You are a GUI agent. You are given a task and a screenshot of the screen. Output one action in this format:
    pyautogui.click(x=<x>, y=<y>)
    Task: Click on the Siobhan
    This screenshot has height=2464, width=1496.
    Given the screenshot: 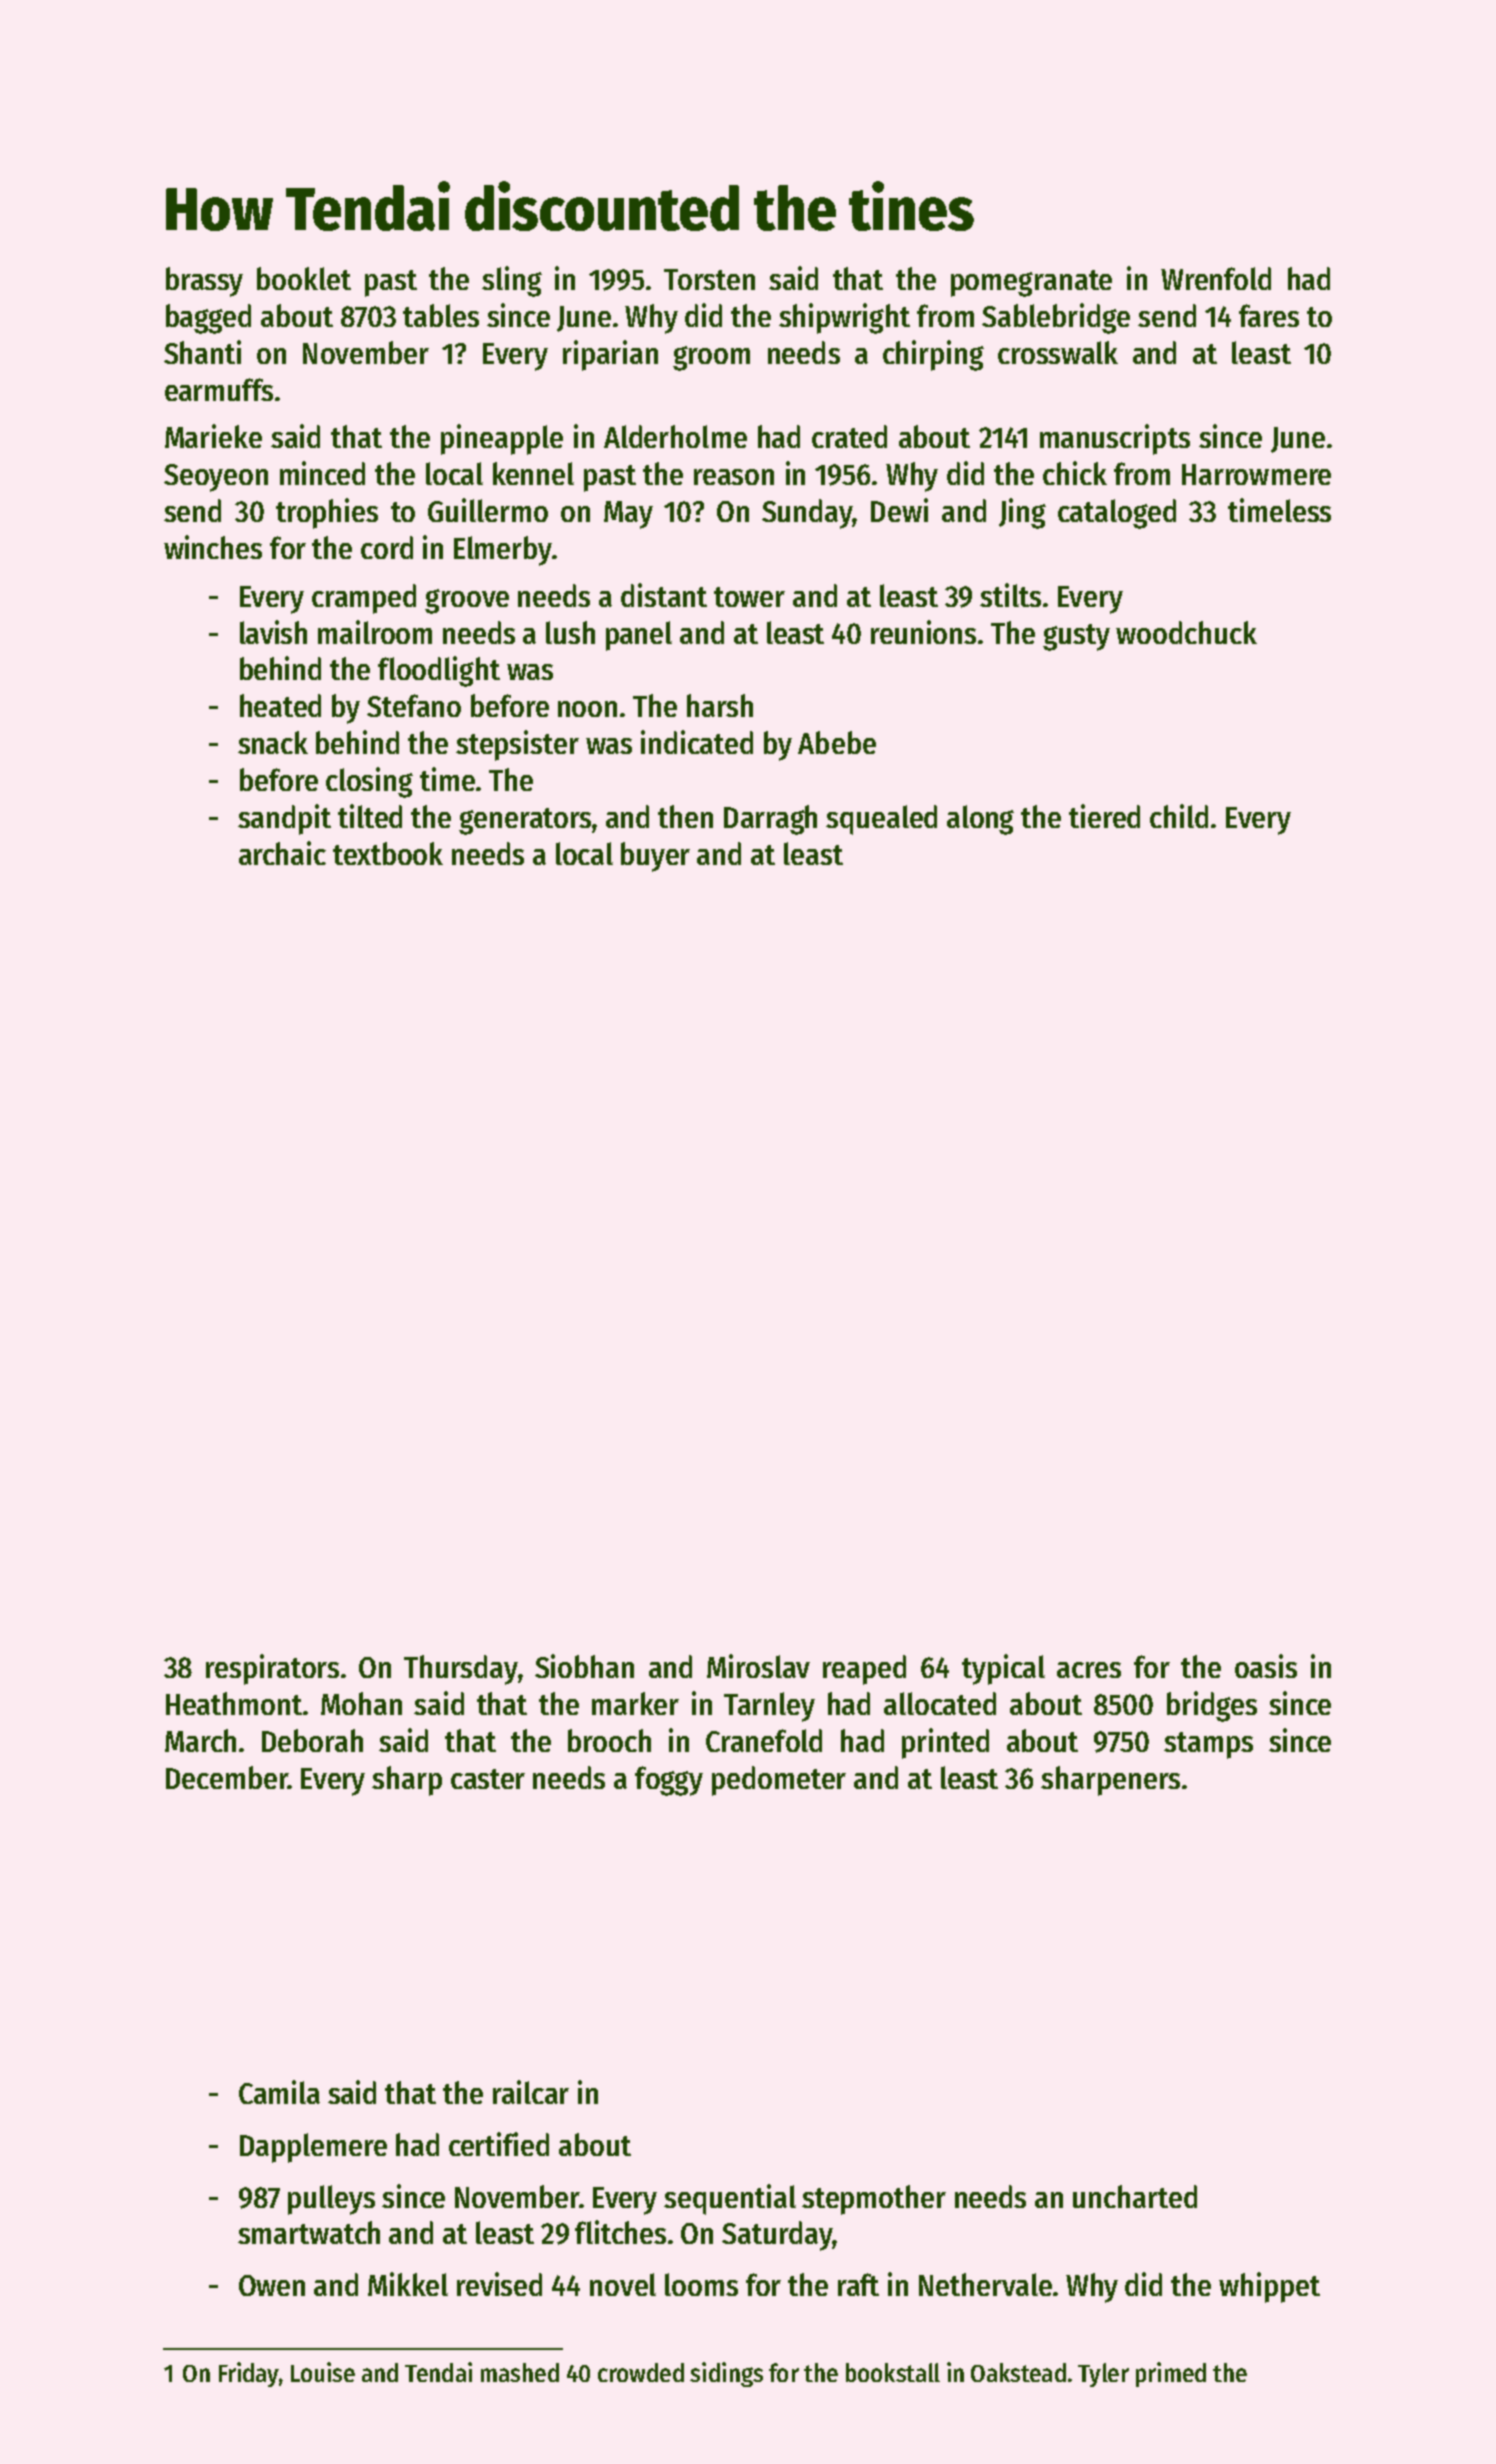 What is the action you would take?
    pyautogui.click(x=584, y=1666)
